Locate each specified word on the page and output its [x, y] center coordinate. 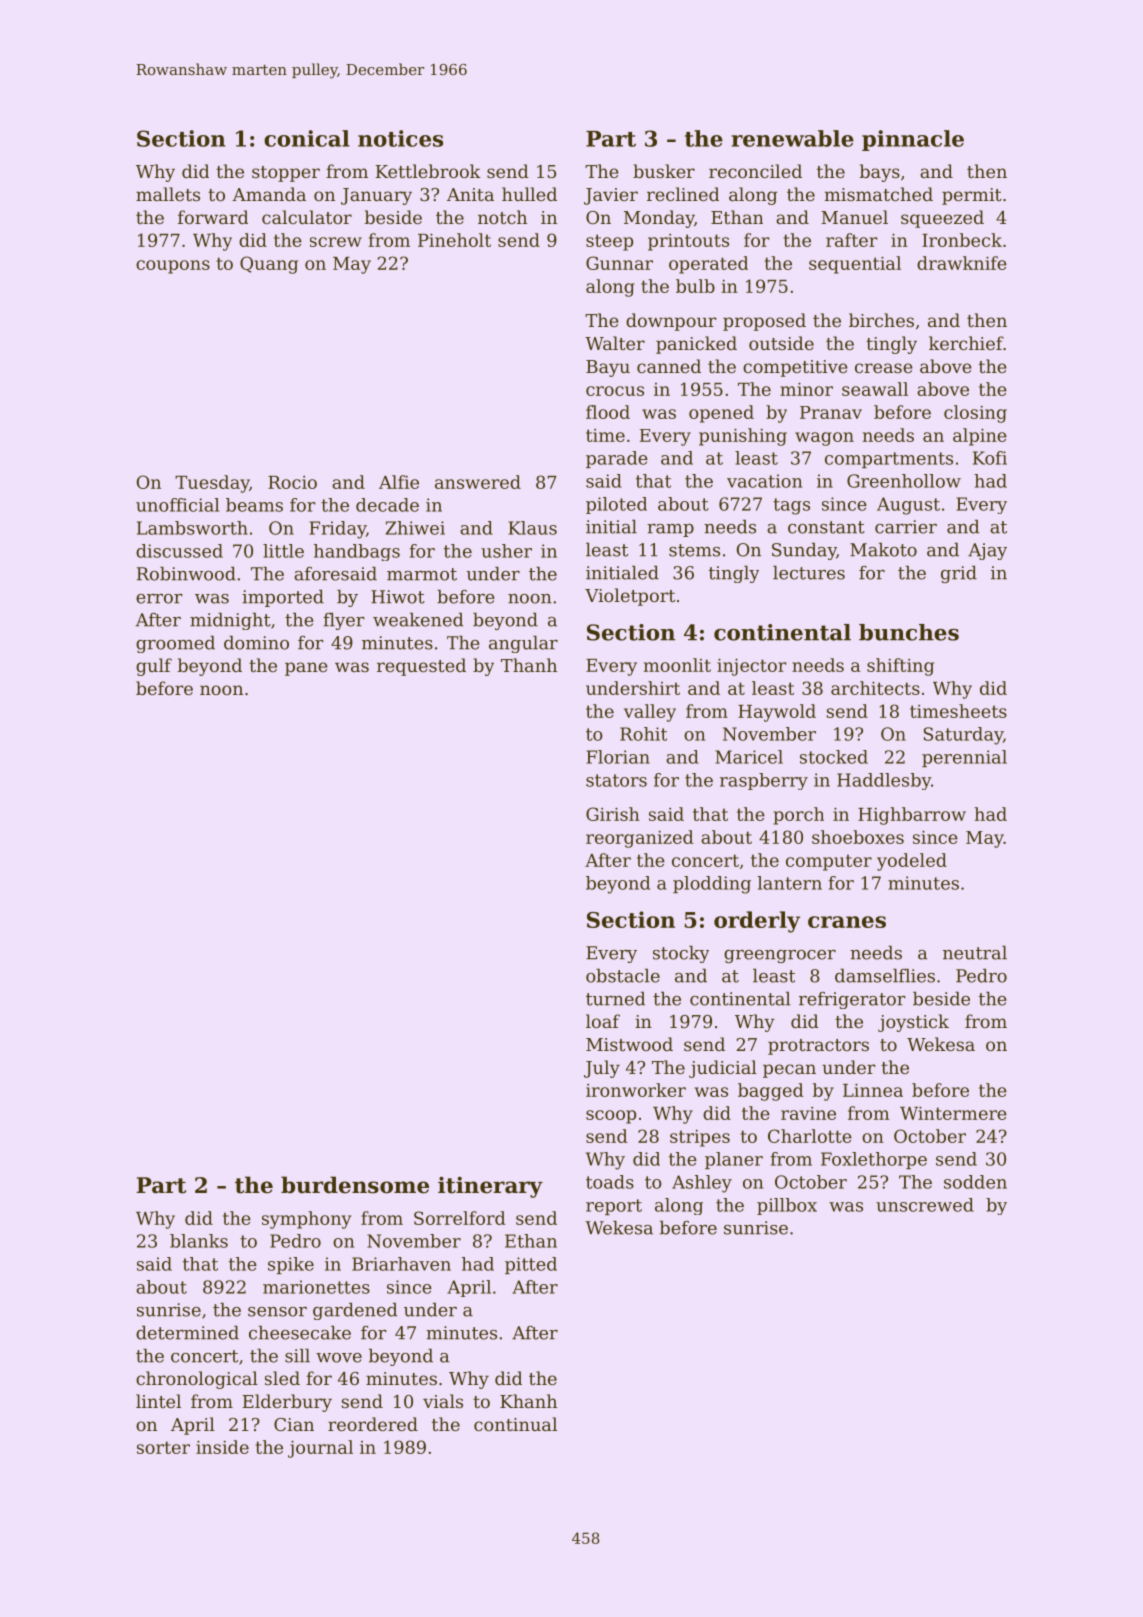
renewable [793, 138]
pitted [531, 1265]
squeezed [942, 219]
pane [306, 669]
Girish [613, 814]
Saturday [963, 736]
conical [307, 138]
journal [320, 1449]
